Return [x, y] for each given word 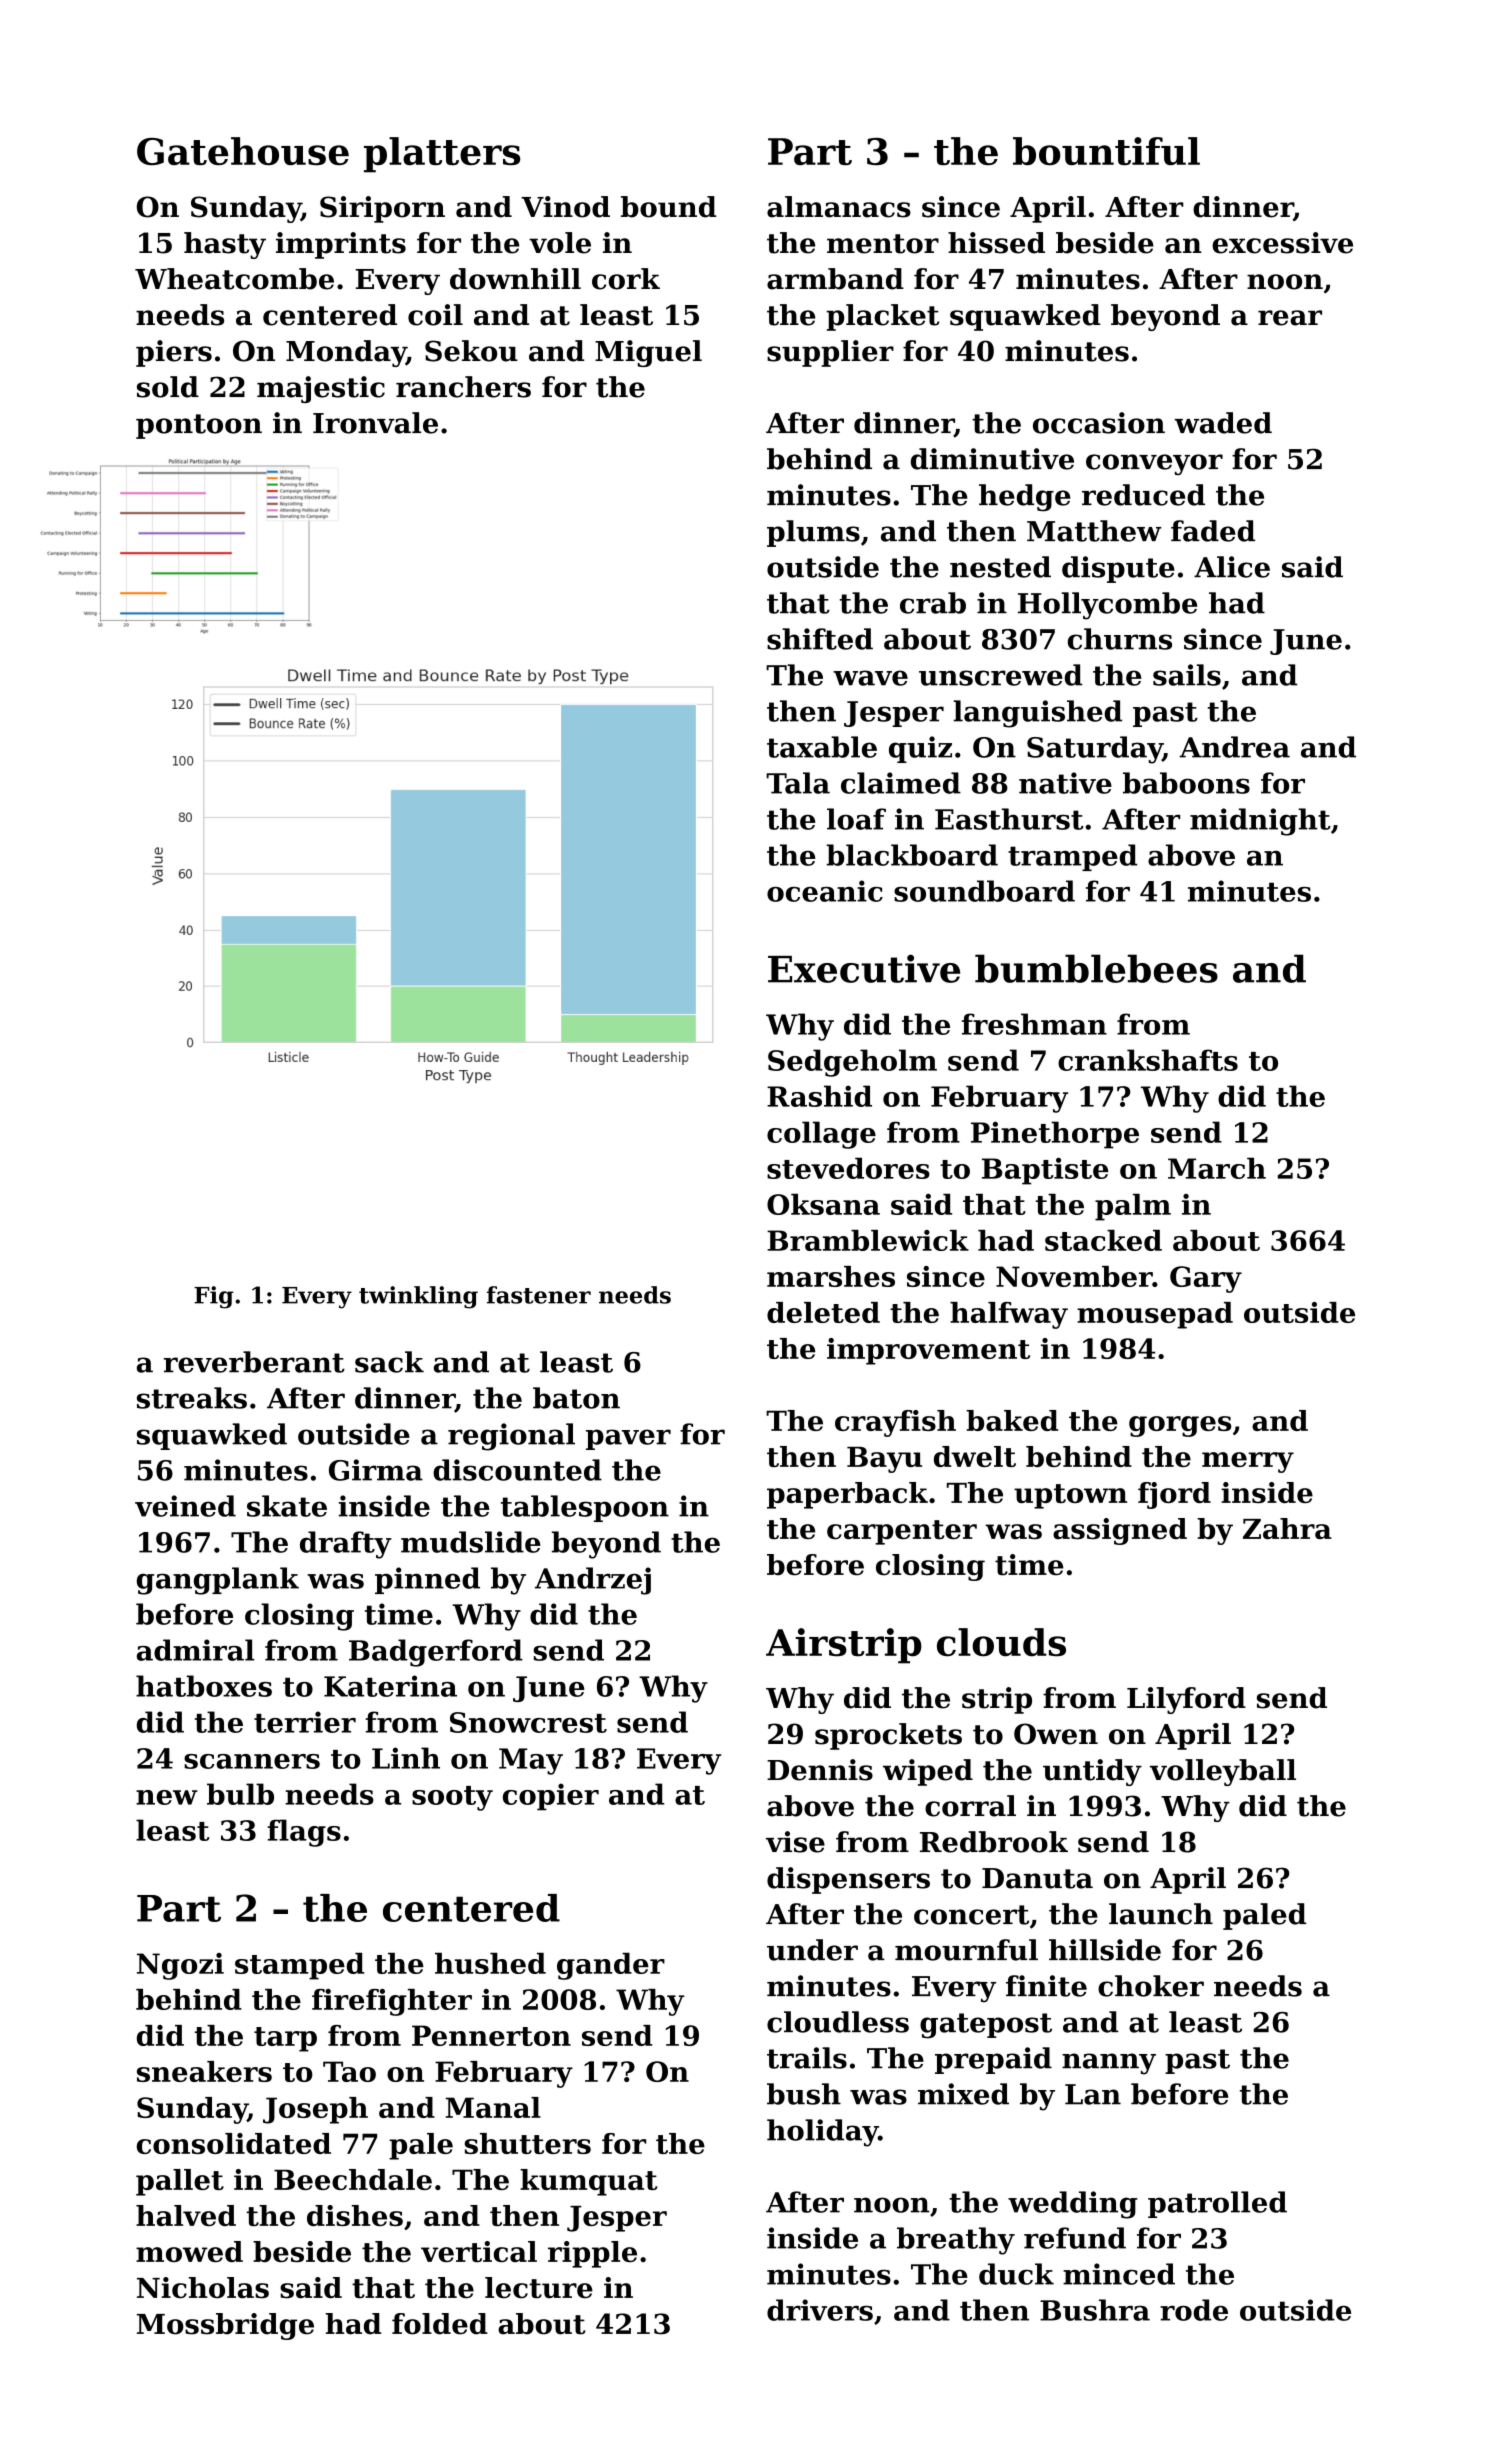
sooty [452, 1798]
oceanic [825, 891]
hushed [490, 1963]
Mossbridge [225, 2326]
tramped [1072, 857]
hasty [225, 245]
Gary [1206, 1279]
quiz [920, 749]
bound [669, 207]
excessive [1282, 243]
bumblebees [1096, 968]
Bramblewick [868, 1240]
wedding [1073, 2205]
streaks [192, 1398]
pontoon [199, 426]
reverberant [254, 1362]
